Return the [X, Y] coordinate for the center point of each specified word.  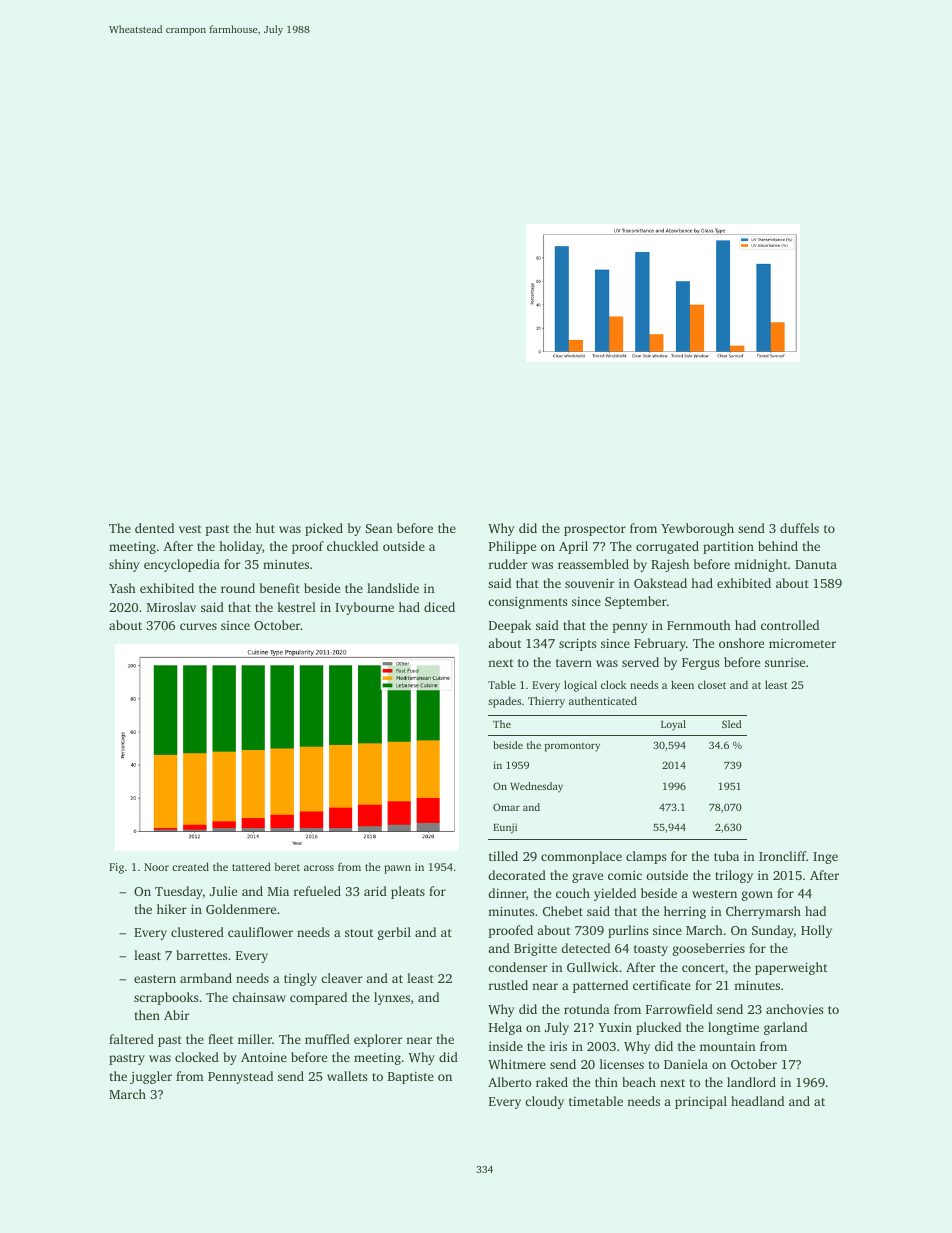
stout [359, 933]
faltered [131, 1039]
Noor [156, 867]
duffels [799, 528]
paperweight [791, 968]
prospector [595, 530]
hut [265, 528]
